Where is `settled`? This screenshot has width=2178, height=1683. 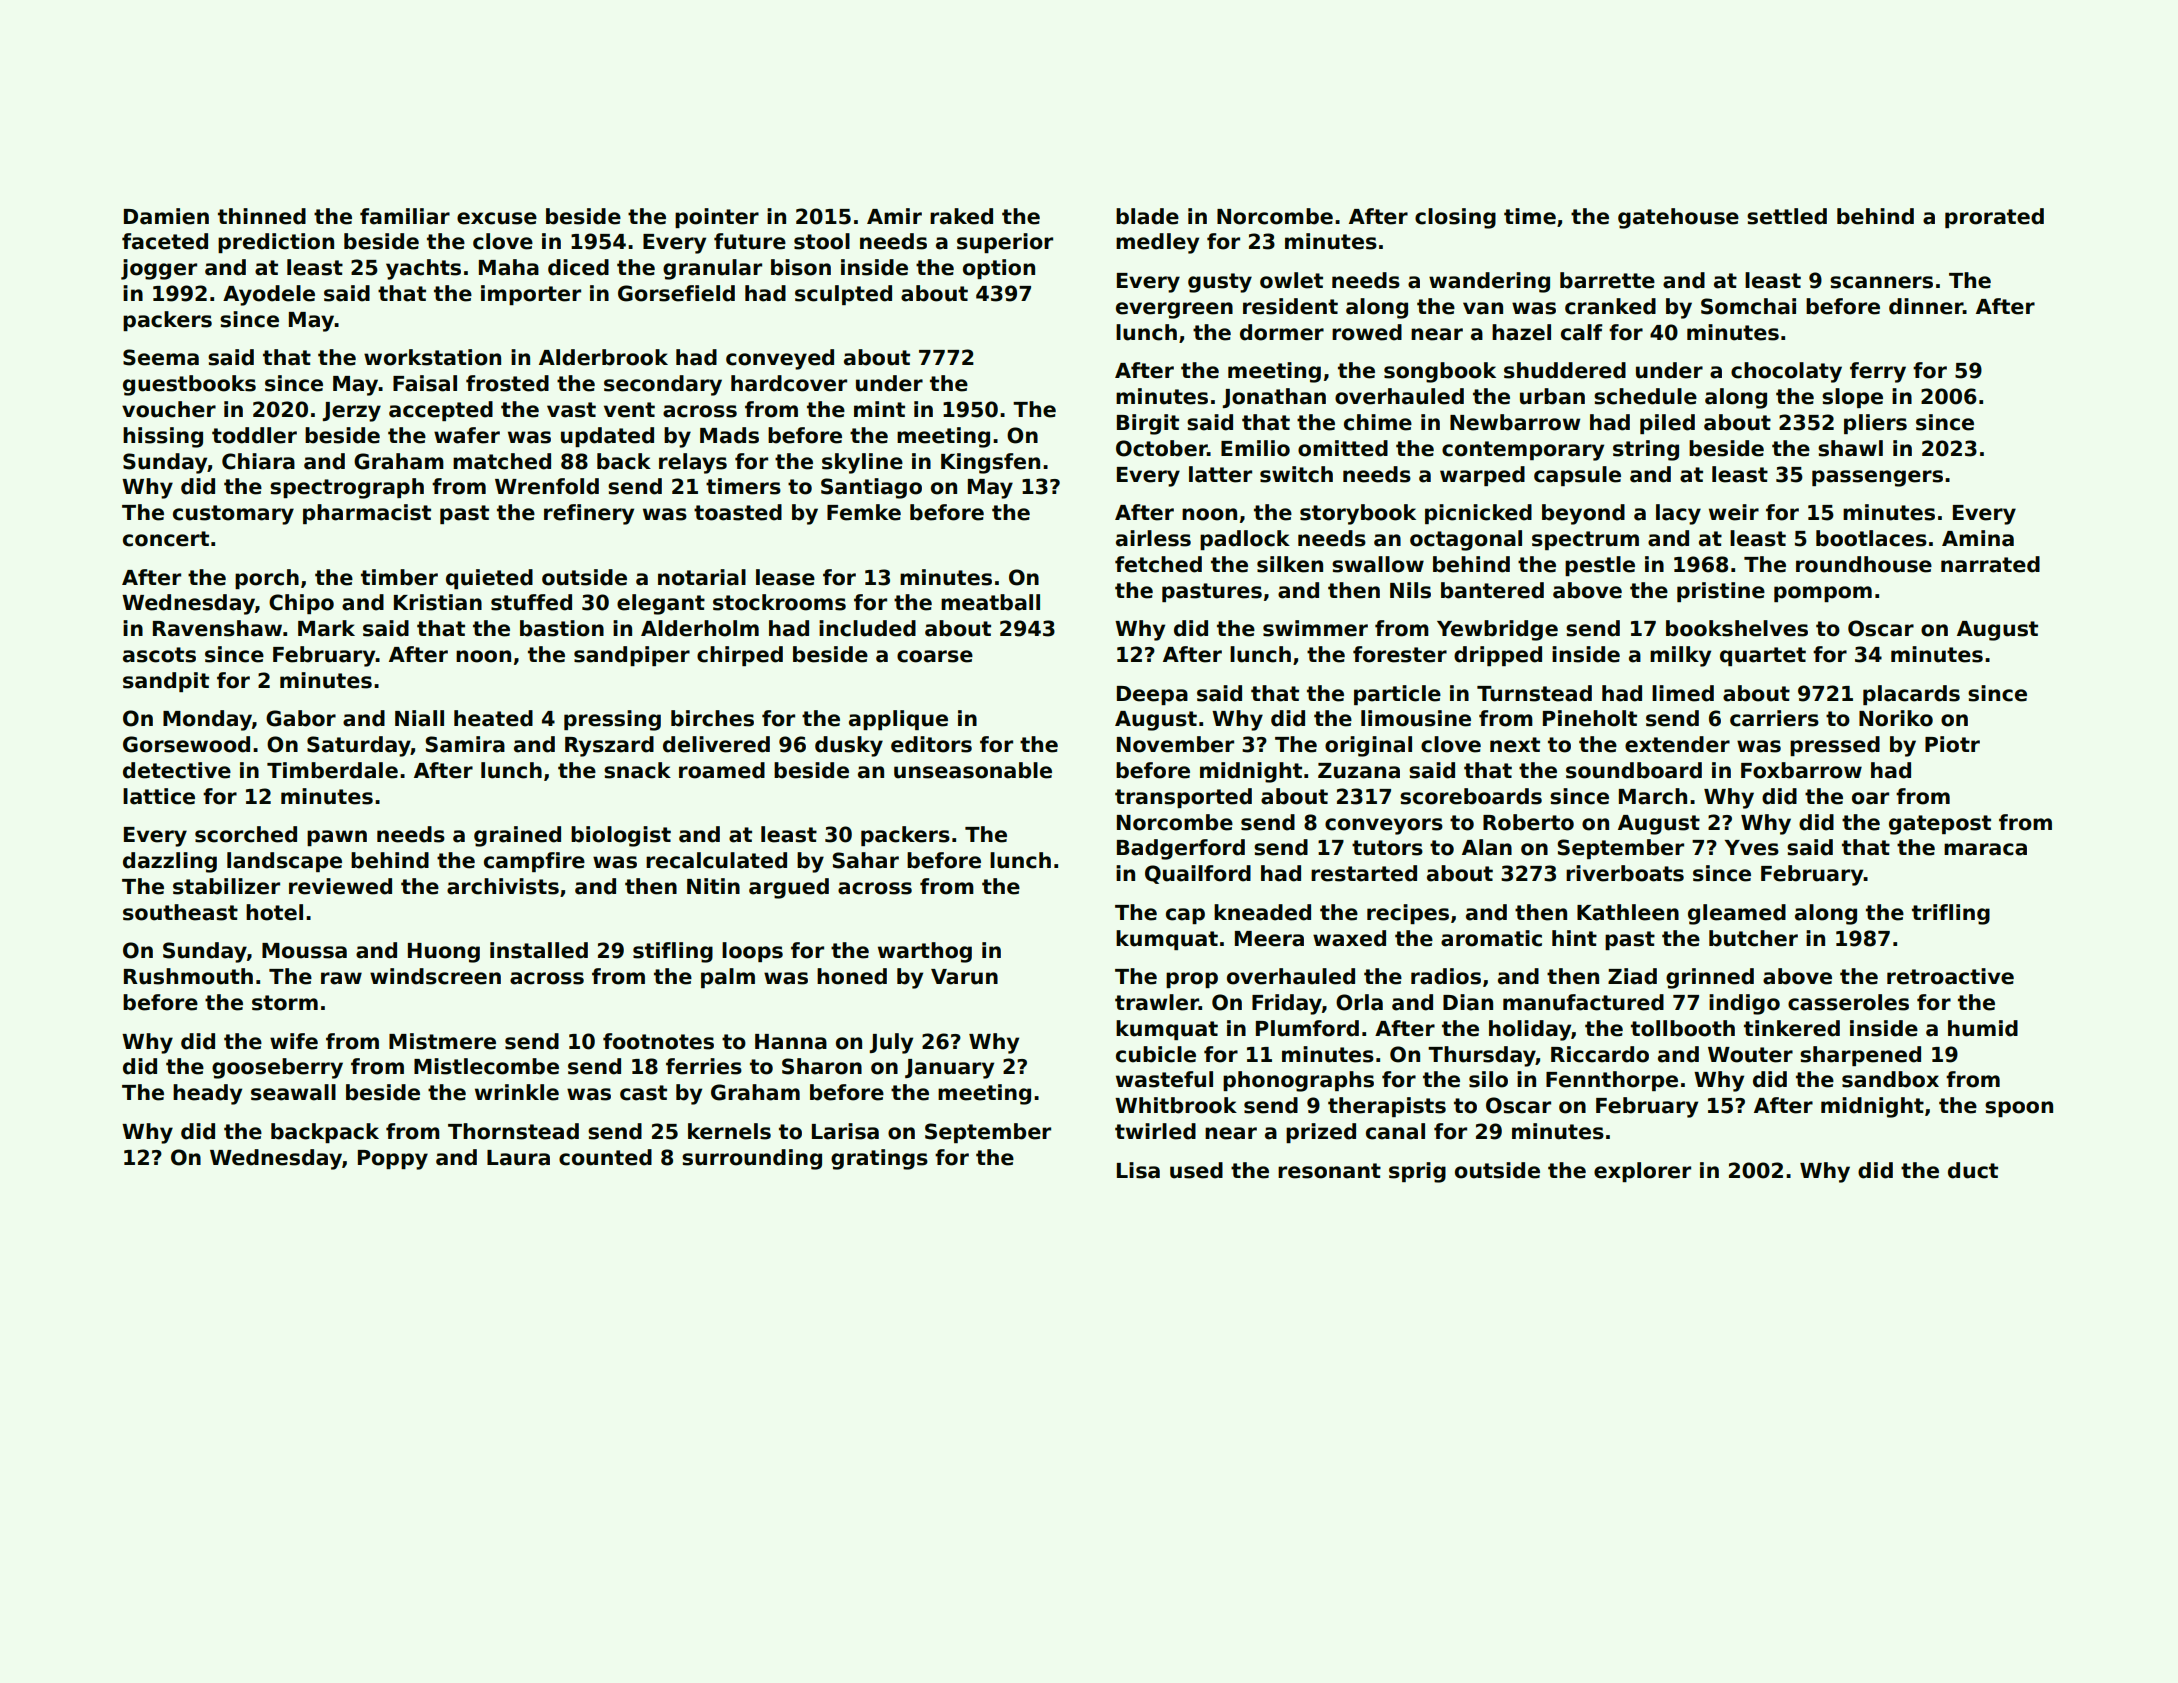 settled is located at coordinates (1787, 216).
